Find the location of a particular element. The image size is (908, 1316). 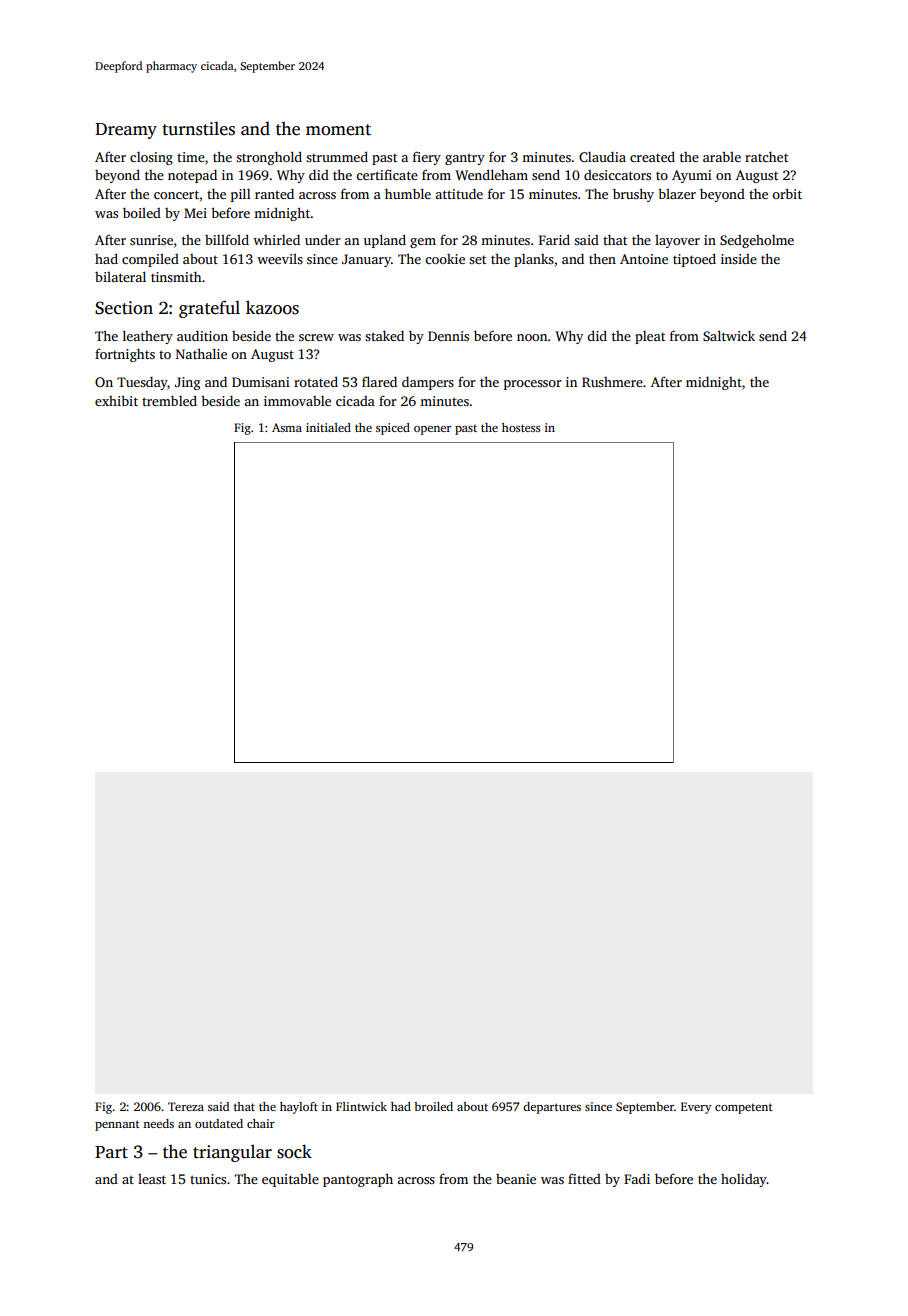

chair is located at coordinates (261, 1123).
